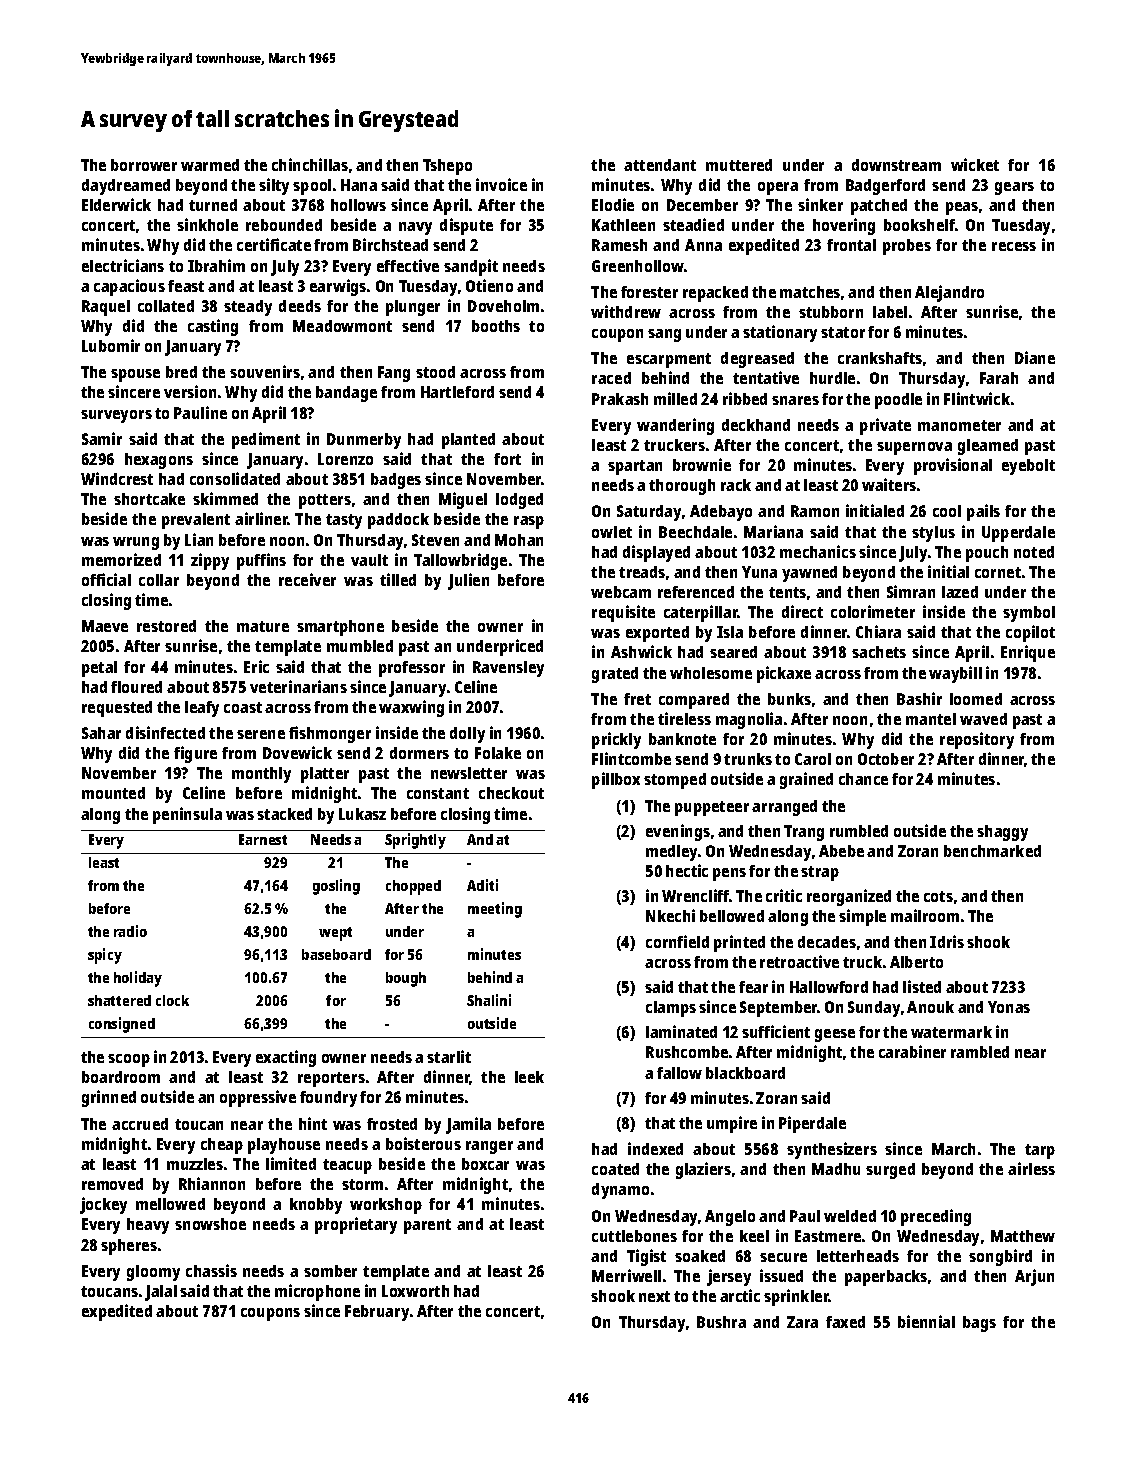  What do you see at coordinates (975, 164) in the screenshot?
I see `wicket` at bounding box center [975, 164].
